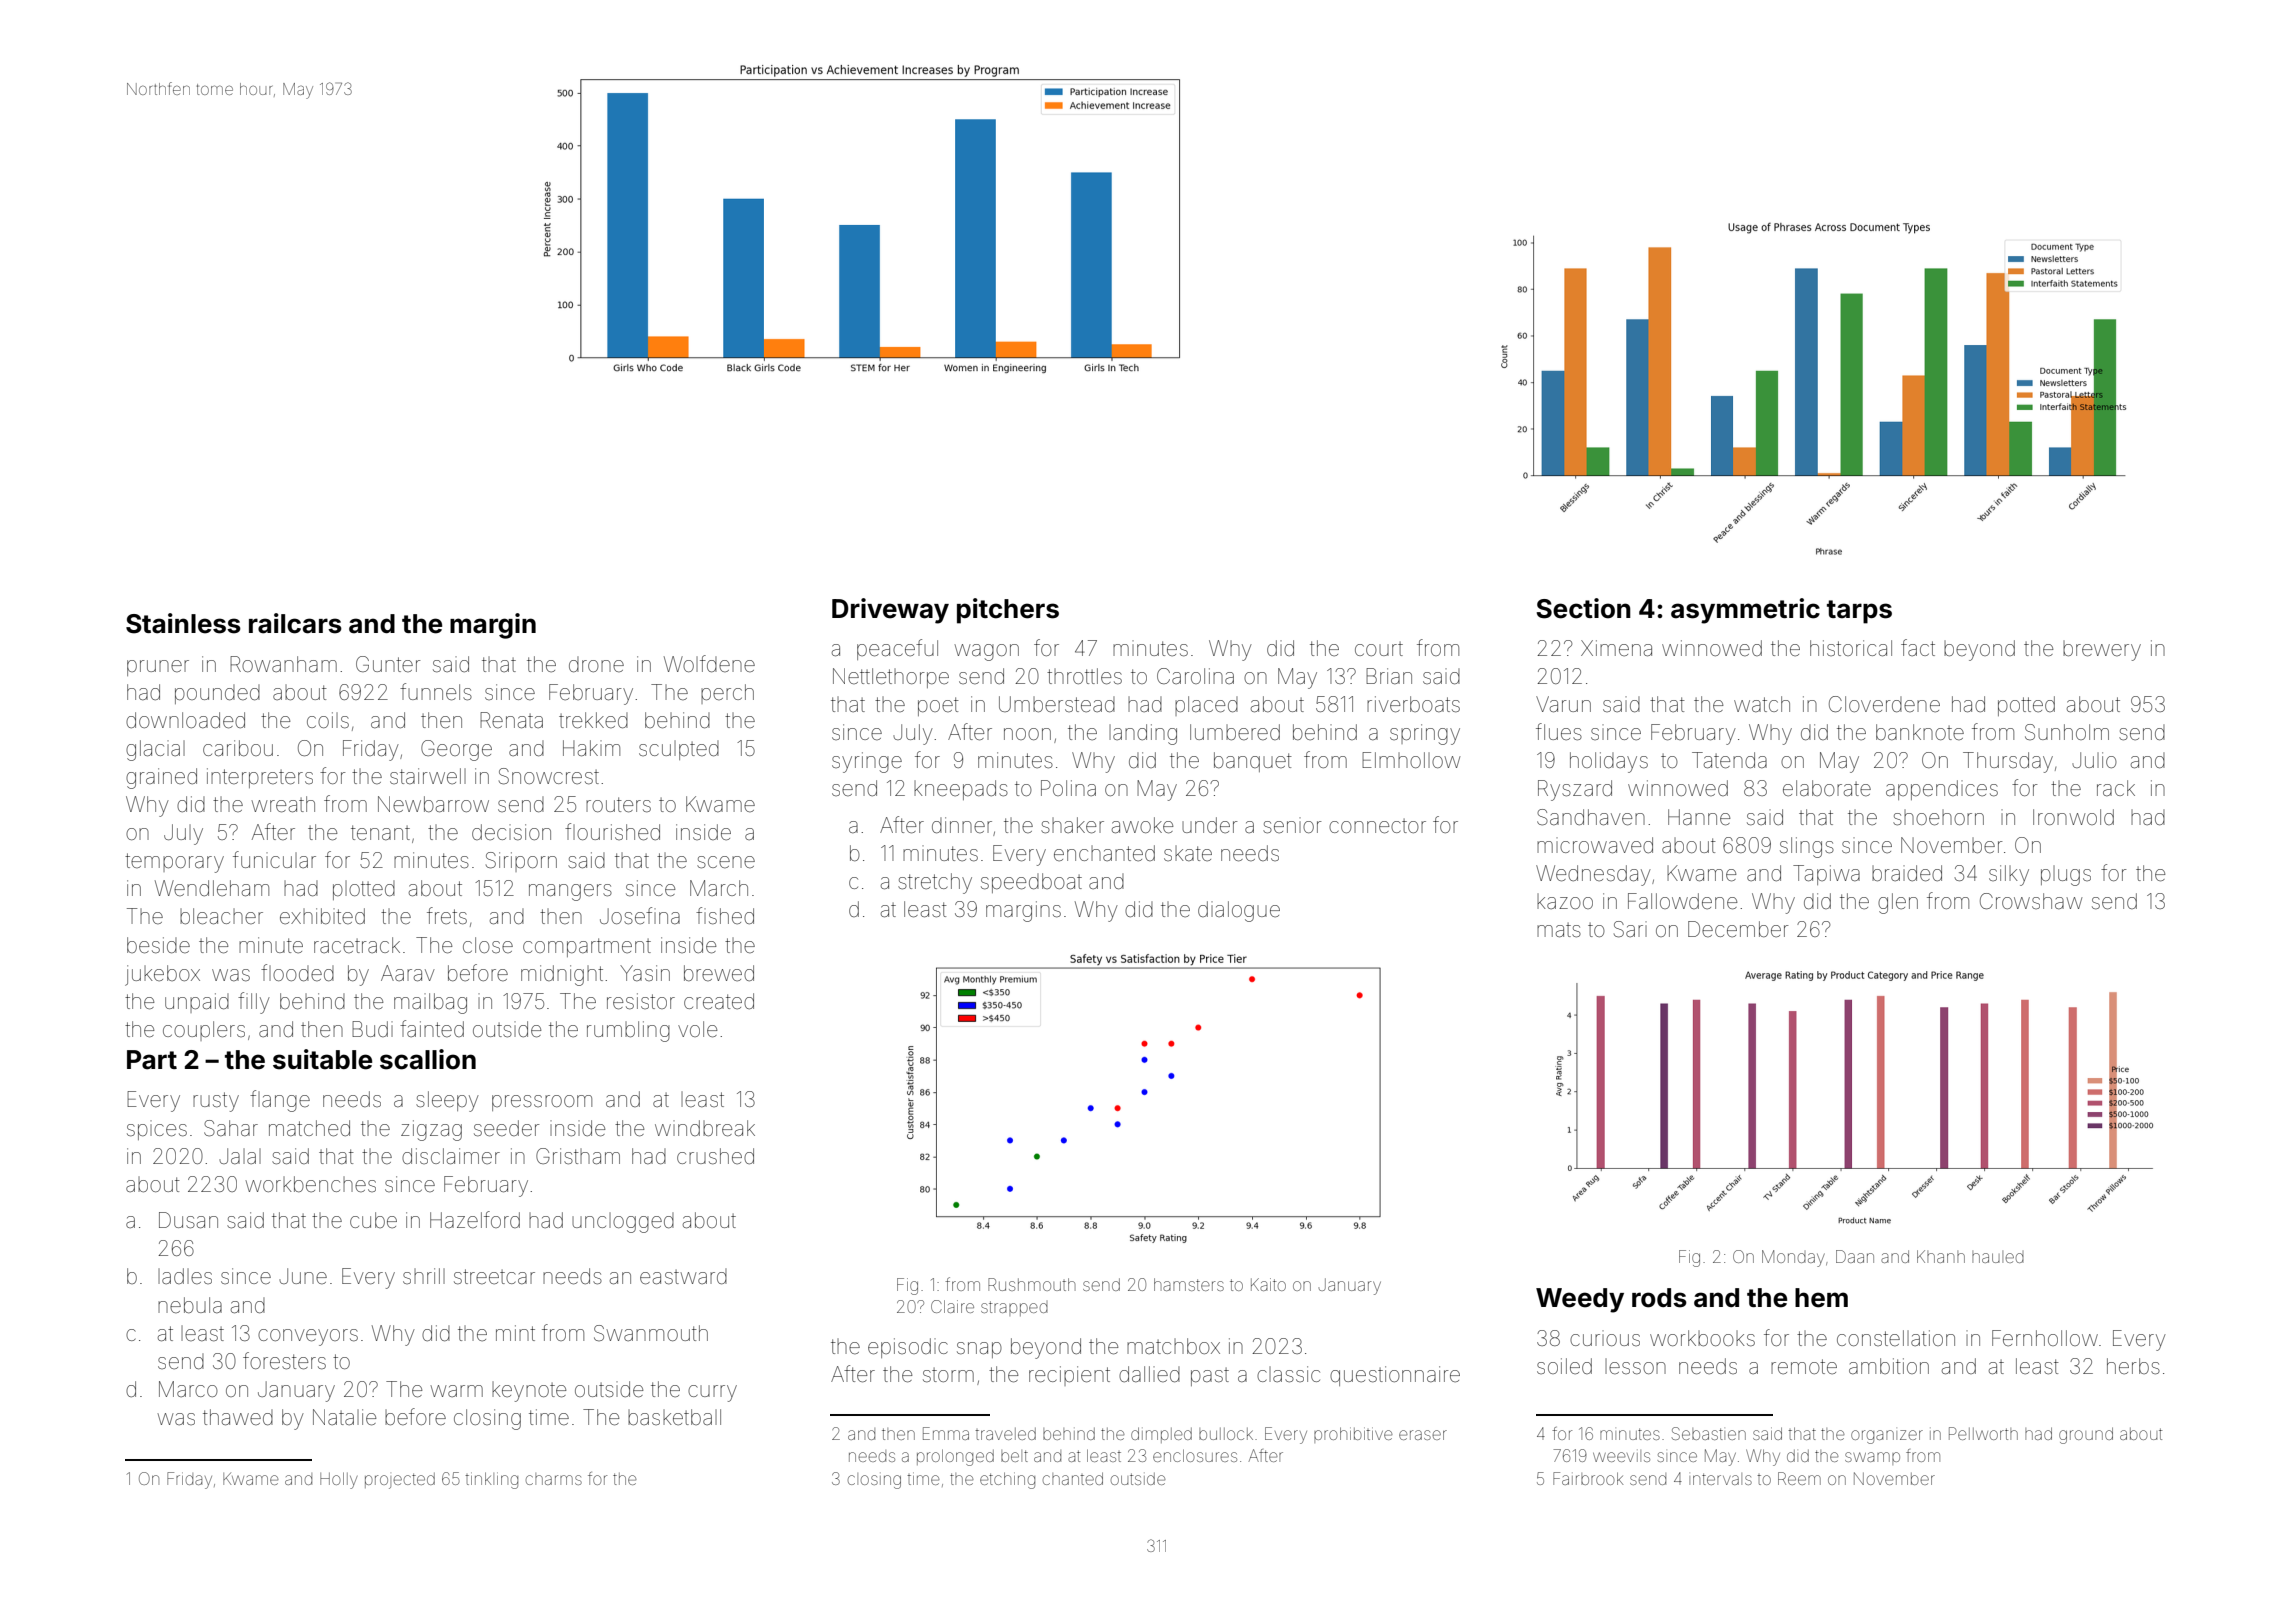 This document has height=1620, width=2292. Describe the element at coordinates (1889, 1366) in the document. I see `ambition` at that location.
